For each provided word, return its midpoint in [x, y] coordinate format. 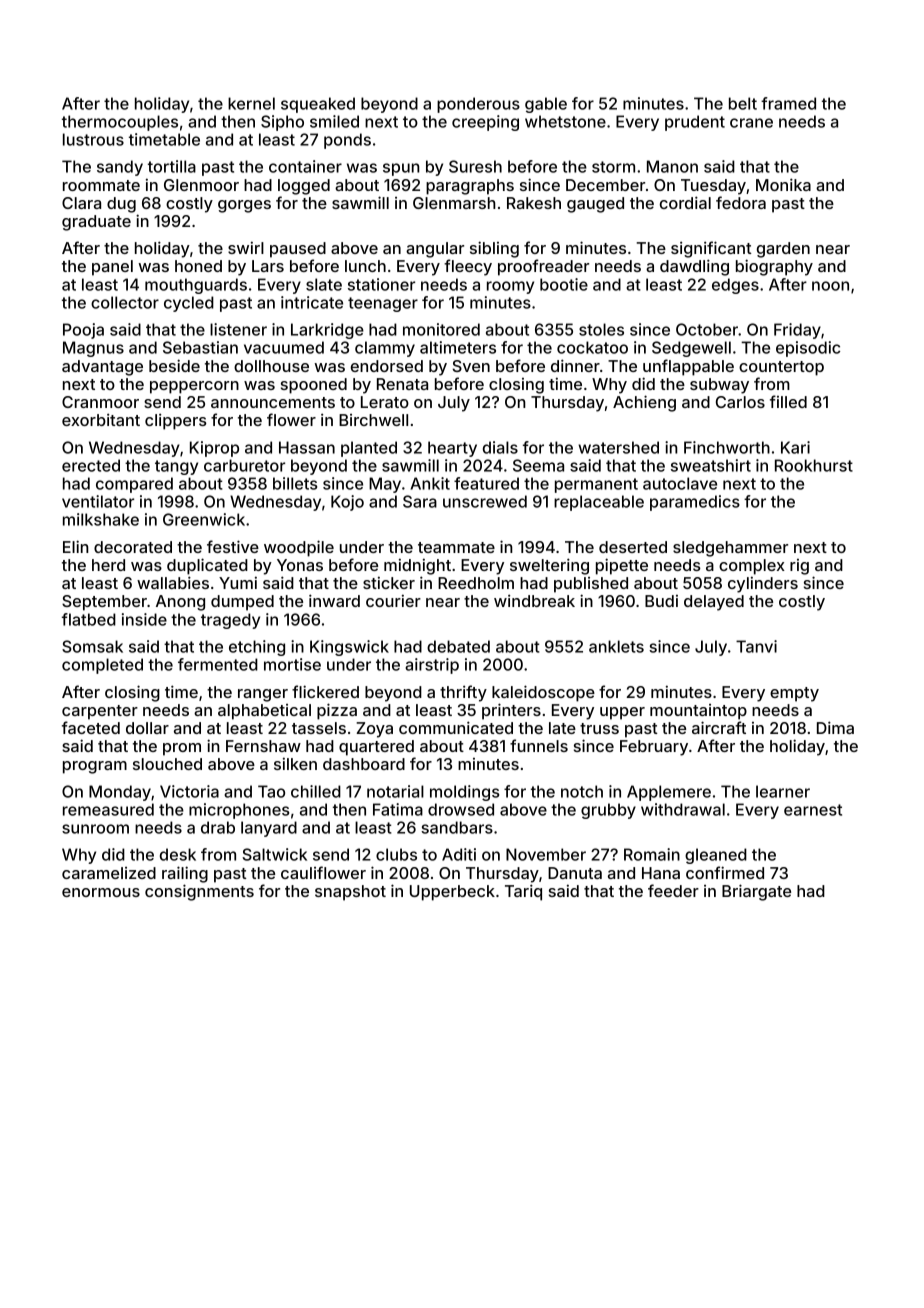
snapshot [350, 893]
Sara [420, 501]
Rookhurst [814, 465]
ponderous [478, 105]
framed [788, 103]
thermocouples [120, 123]
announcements [273, 402]
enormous [101, 892]
